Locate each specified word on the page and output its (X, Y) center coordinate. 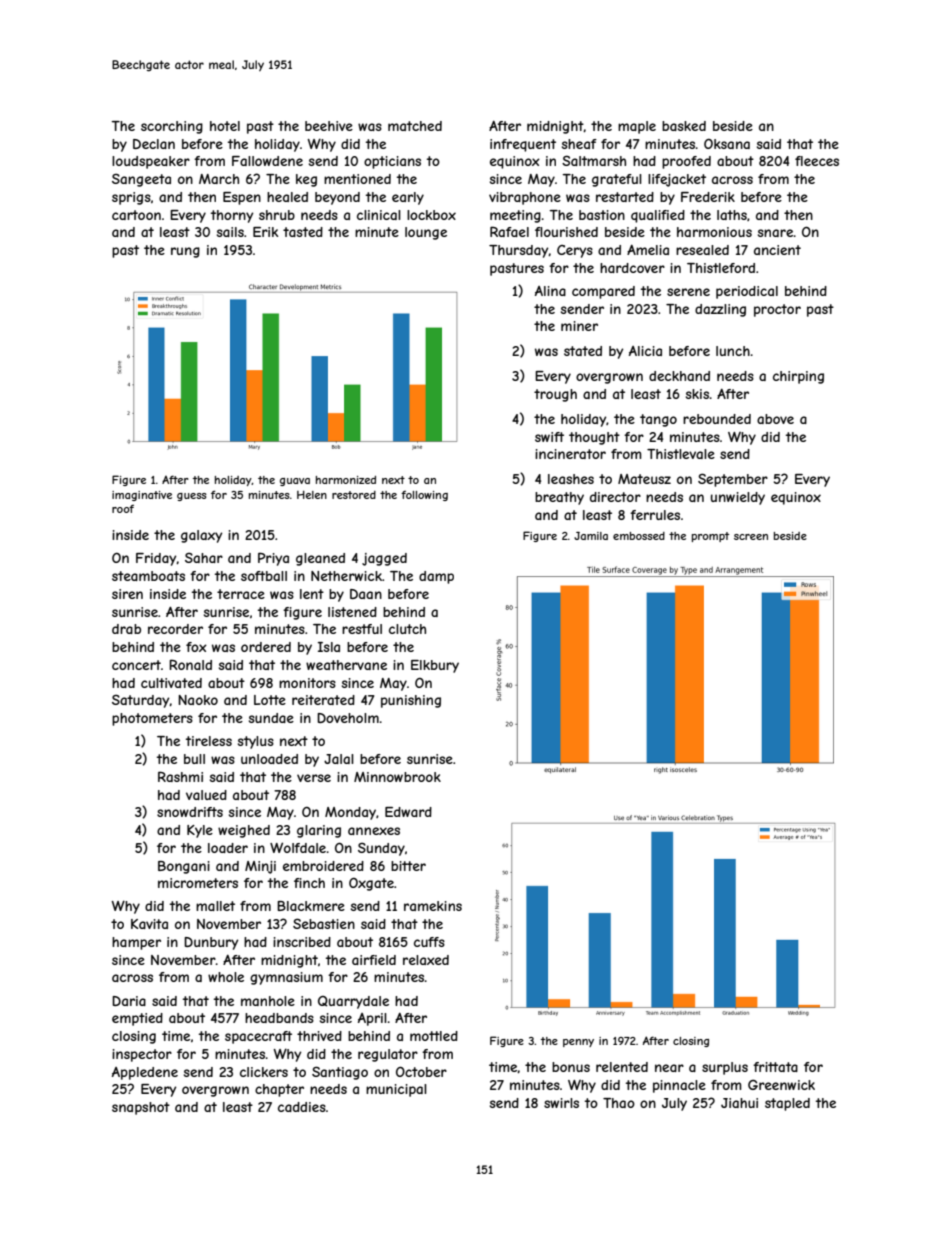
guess (192, 497)
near (669, 1068)
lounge (426, 233)
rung (185, 252)
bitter (408, 866)
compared (603, 292)
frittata (775, 1067)
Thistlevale (681, 454)
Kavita (149, 924)
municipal (396, 1090)
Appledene (145, 1073)
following (424, 496)
